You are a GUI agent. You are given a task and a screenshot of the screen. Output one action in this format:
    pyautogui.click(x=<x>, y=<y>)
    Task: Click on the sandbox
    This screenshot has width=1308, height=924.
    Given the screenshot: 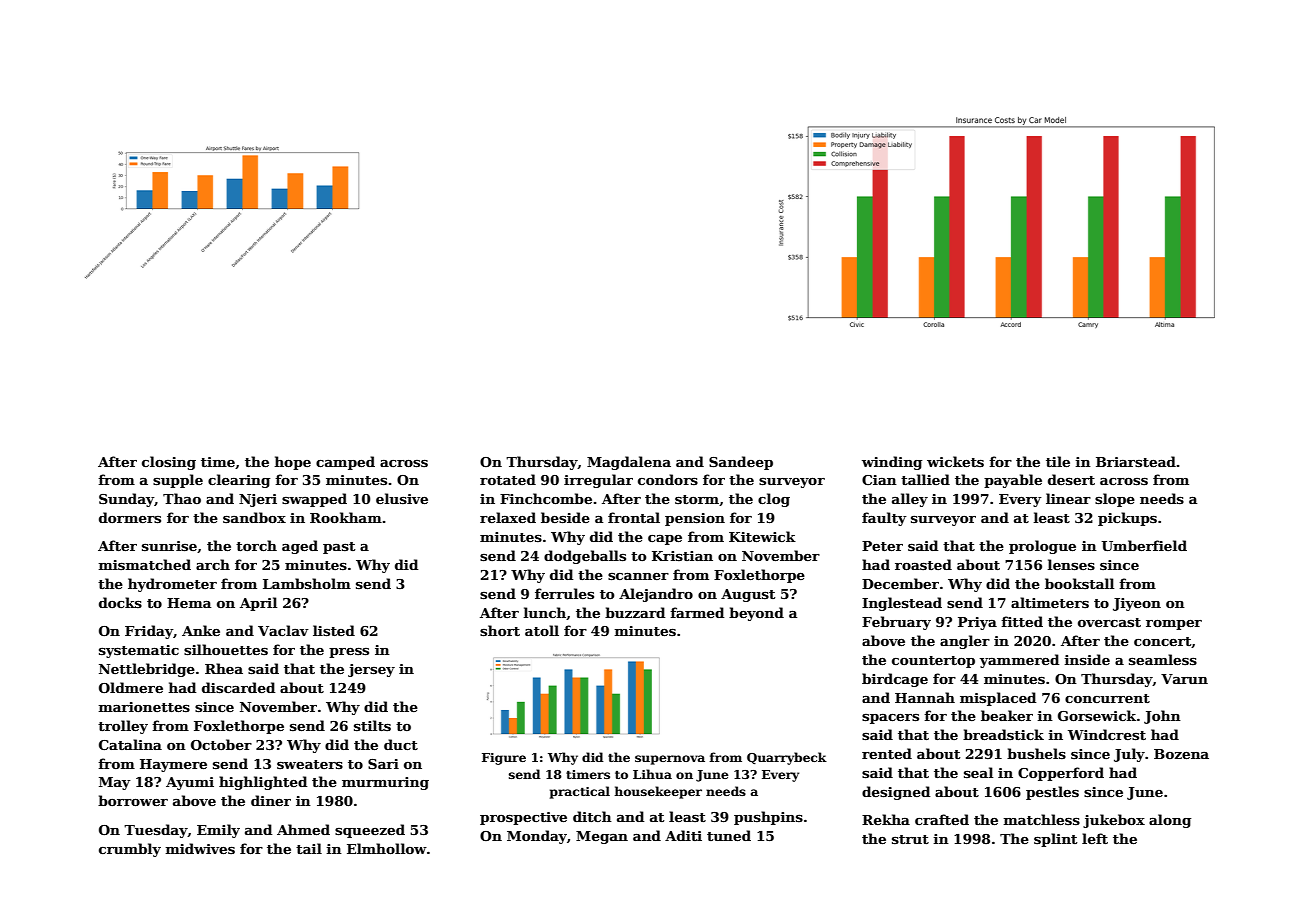 What is the action you would take?
    pyautogui.click(x=254, y=517)
